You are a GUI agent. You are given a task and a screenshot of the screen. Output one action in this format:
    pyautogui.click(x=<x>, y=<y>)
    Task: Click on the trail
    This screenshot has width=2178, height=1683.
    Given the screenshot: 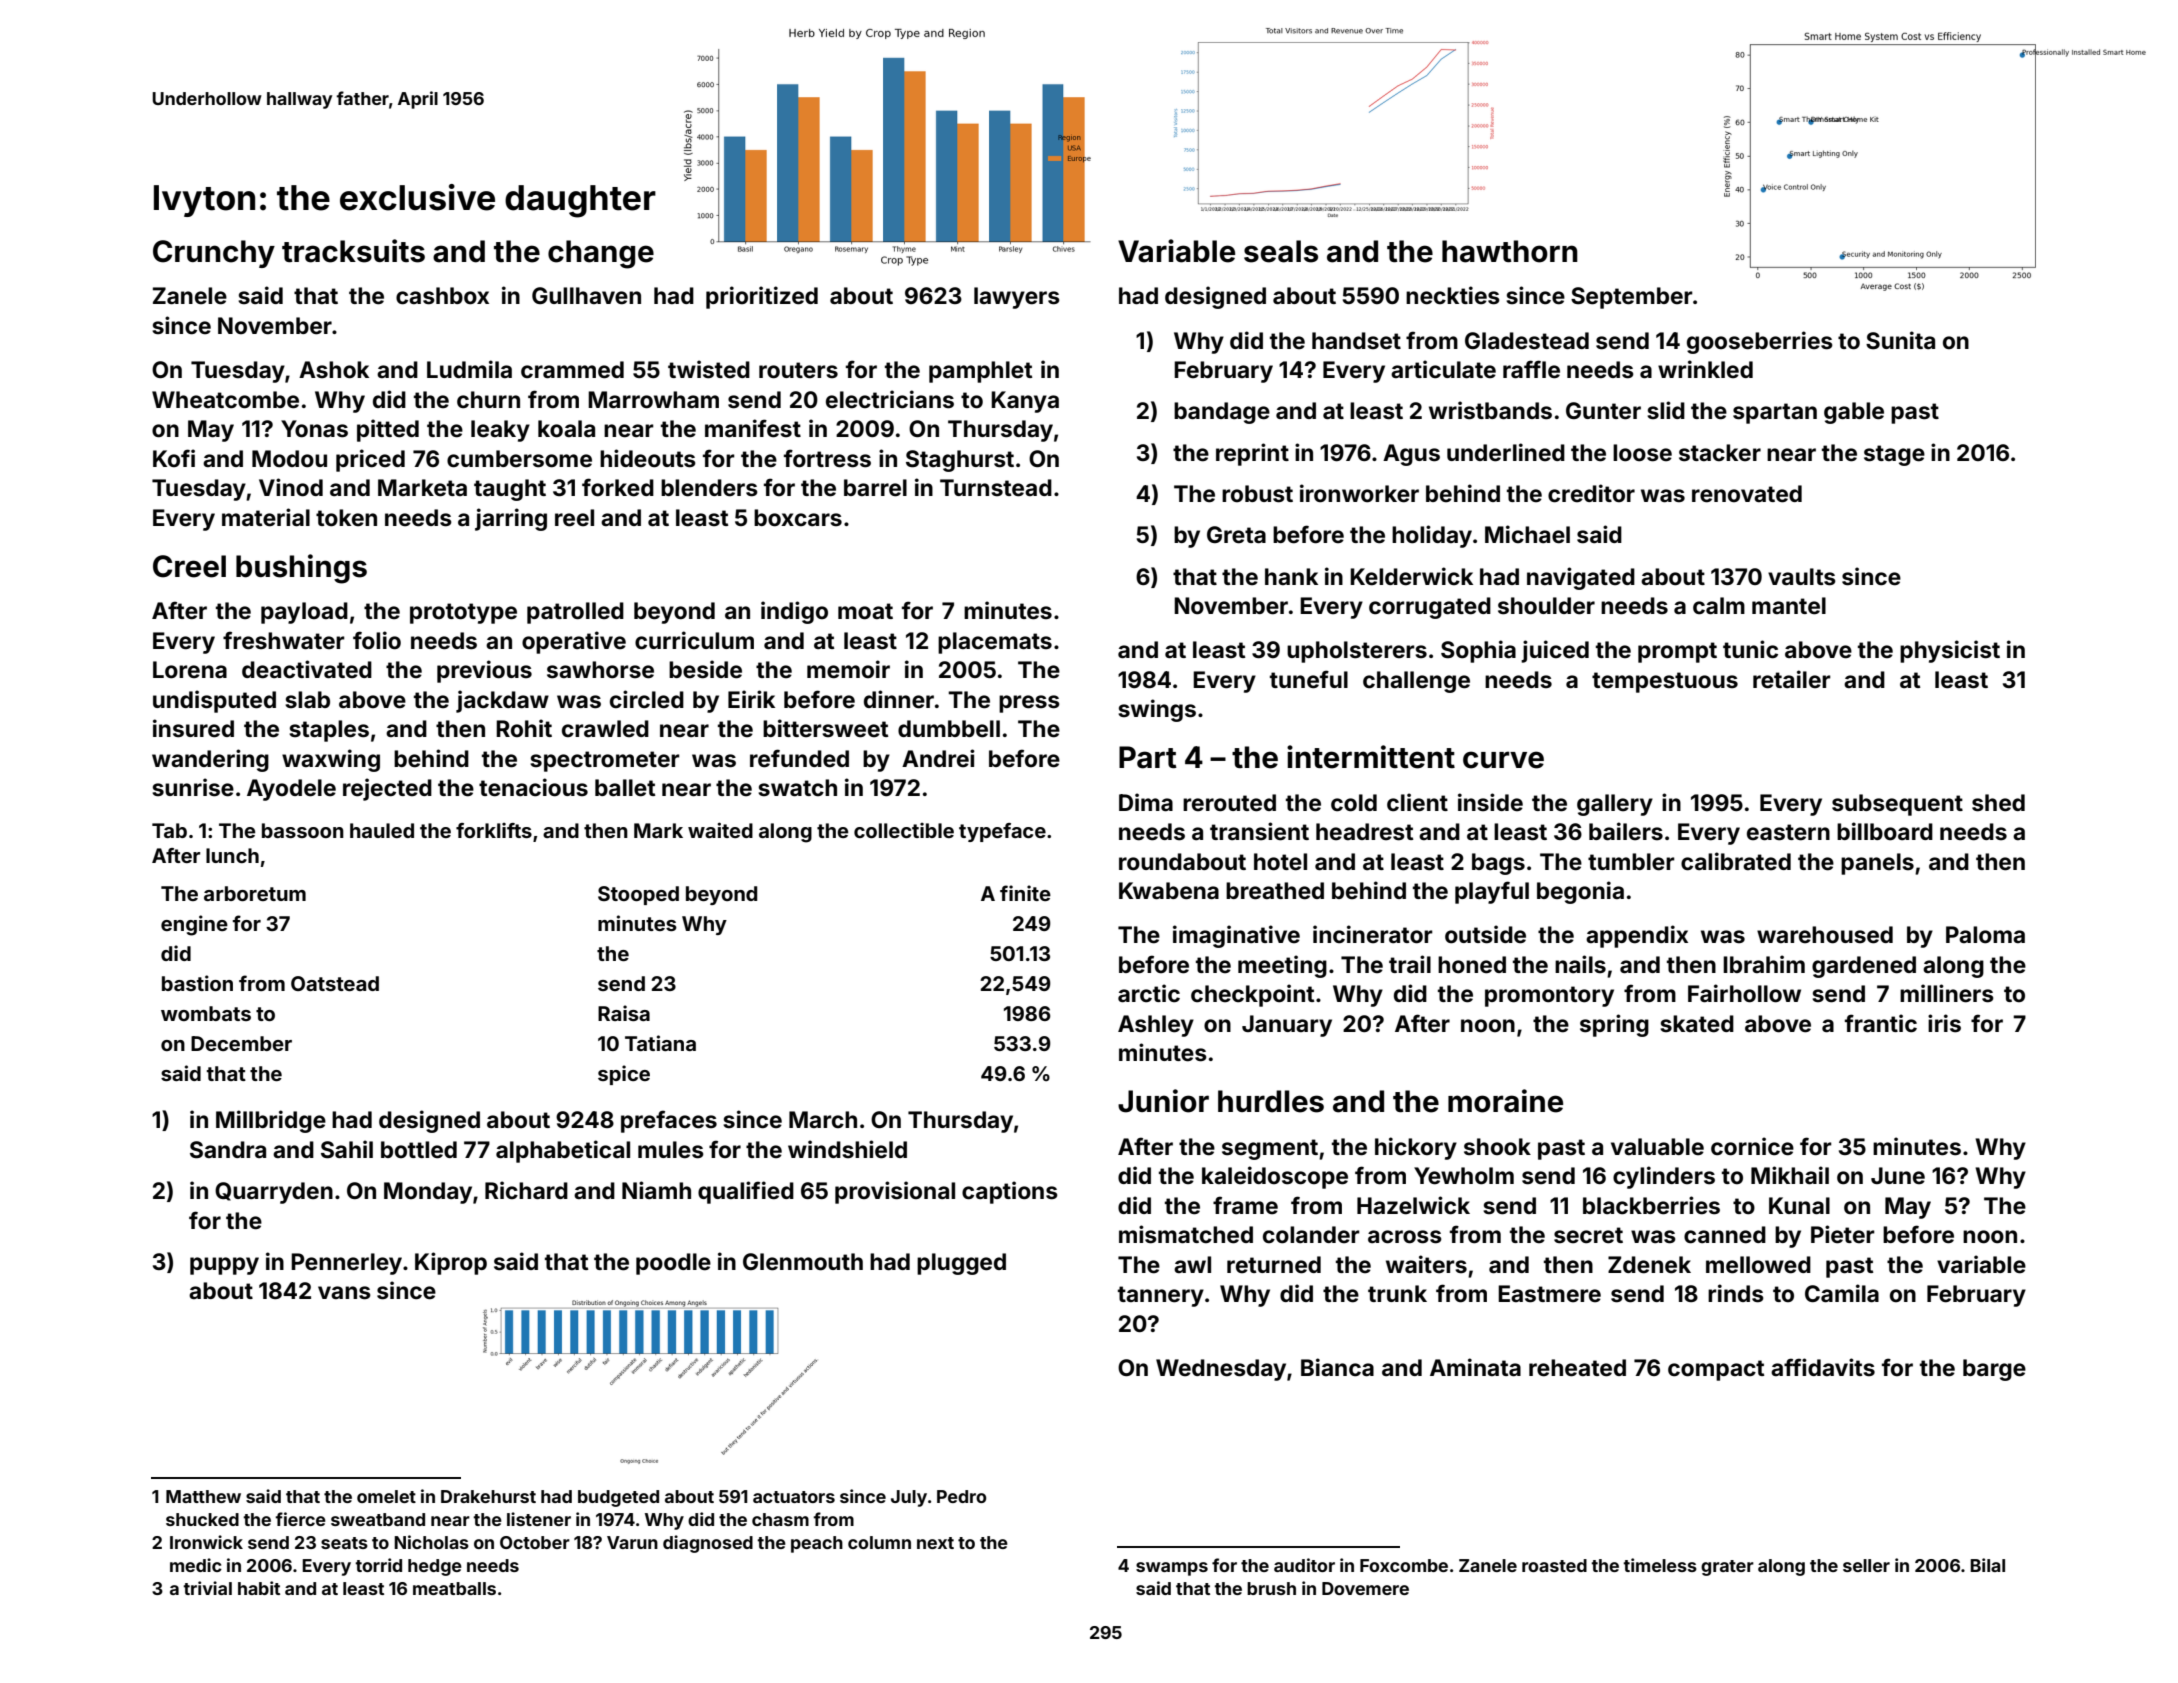 What is the action you would take?
    pyautogui.click(x=1410, y=964)
